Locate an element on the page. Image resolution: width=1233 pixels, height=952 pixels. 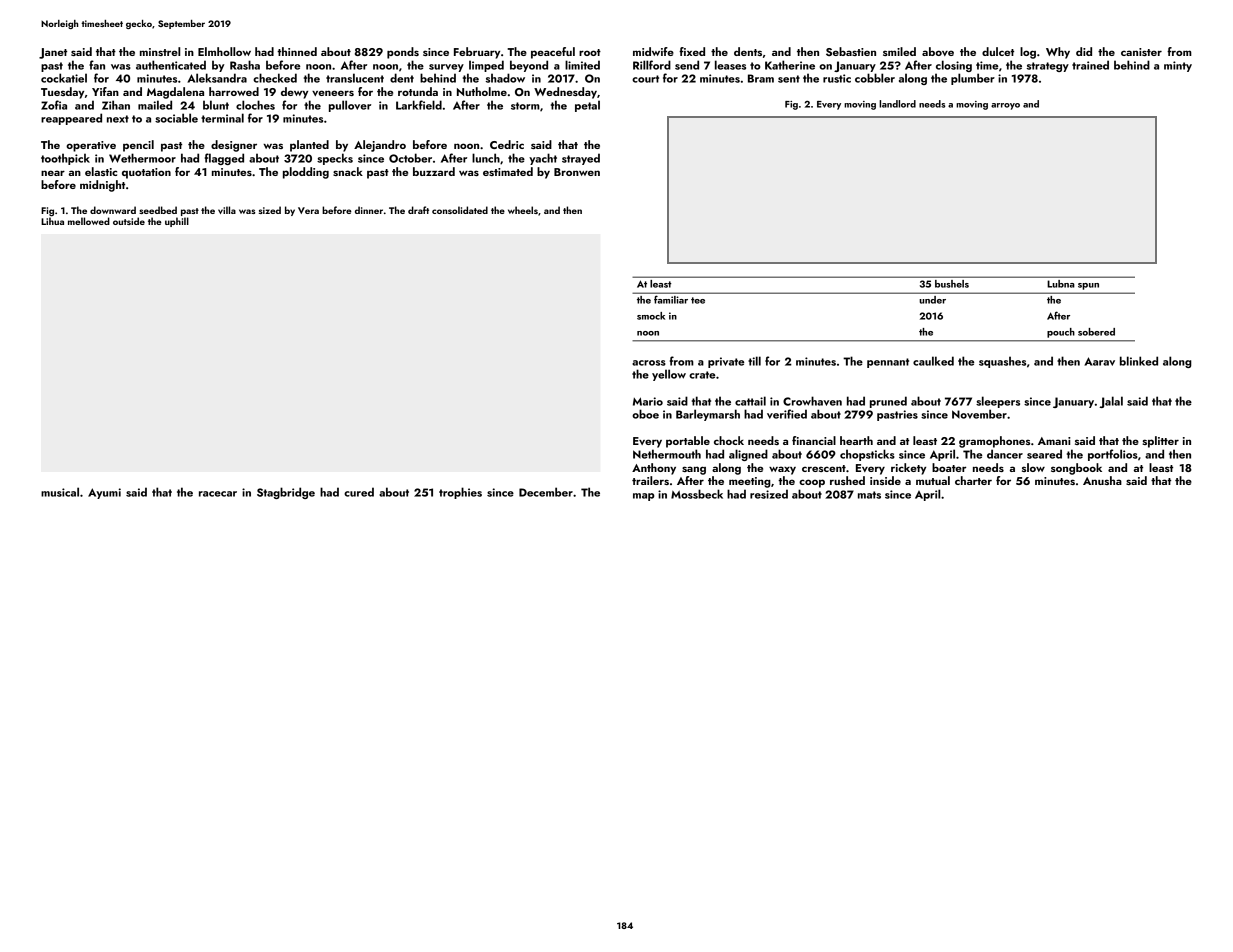
Amani is located at coordinates (1054, 441).
